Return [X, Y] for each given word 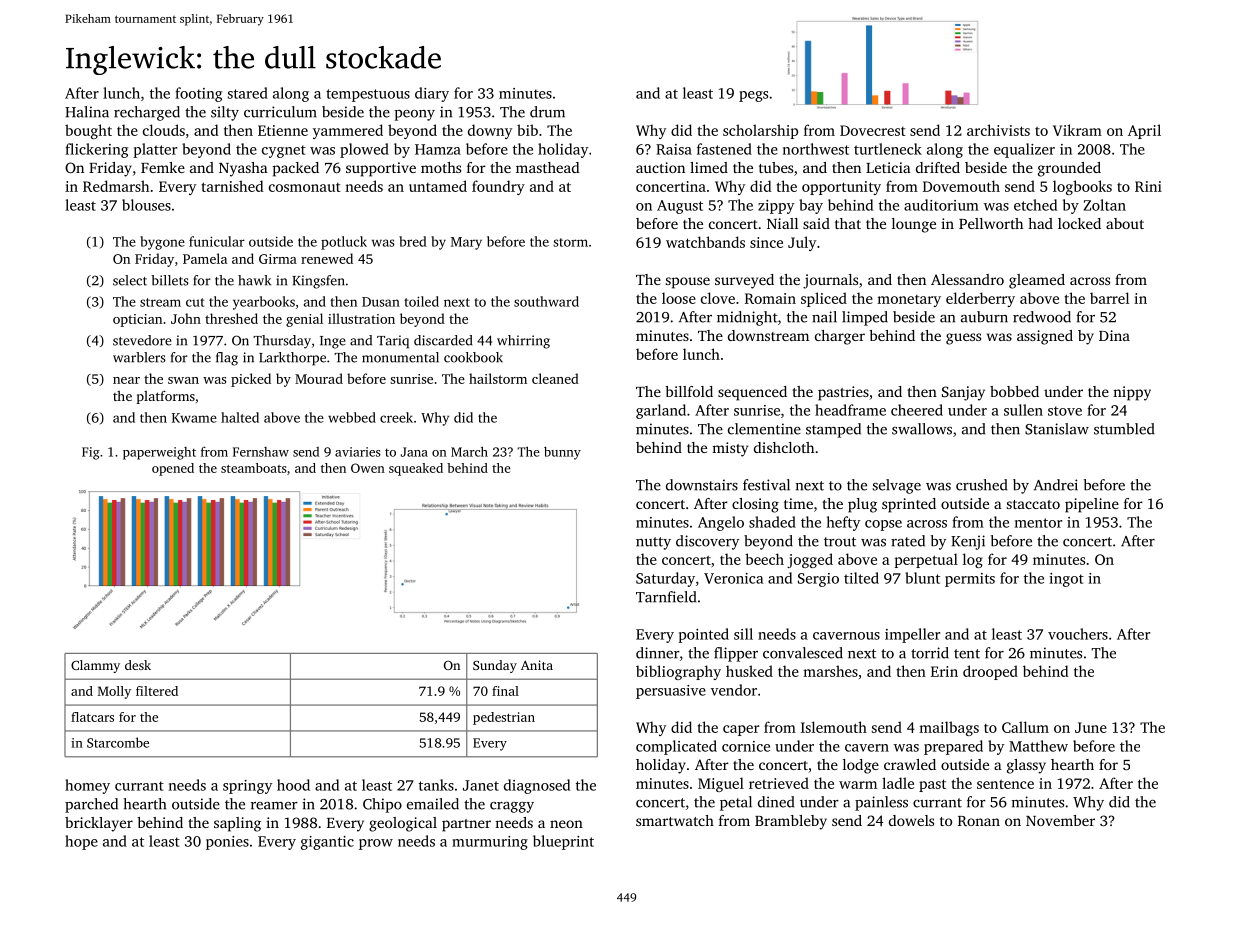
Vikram [1077, 130]
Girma [278, 259]
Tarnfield [666, 597]
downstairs [702, 485]
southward [546, 301]
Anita [537, 665]
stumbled [1124, 429]
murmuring [490, 843]
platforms [166, 397]
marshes [830, 671]
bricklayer [99, 824]
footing [198, 94]
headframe [850, 410]
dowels [911, 820]
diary [432, 94]
